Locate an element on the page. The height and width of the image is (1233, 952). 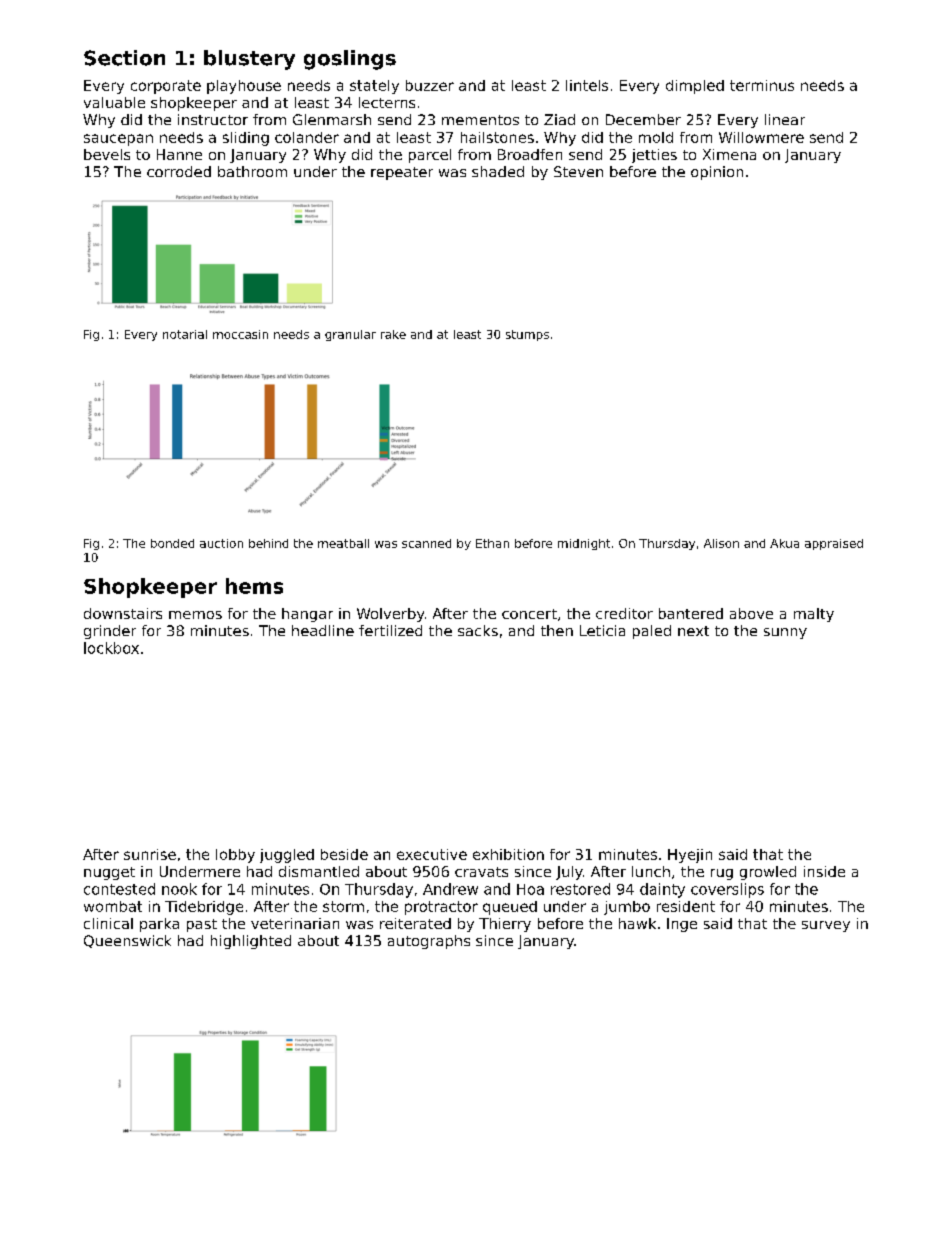
dimpled is located at coordinates (695, 87).
